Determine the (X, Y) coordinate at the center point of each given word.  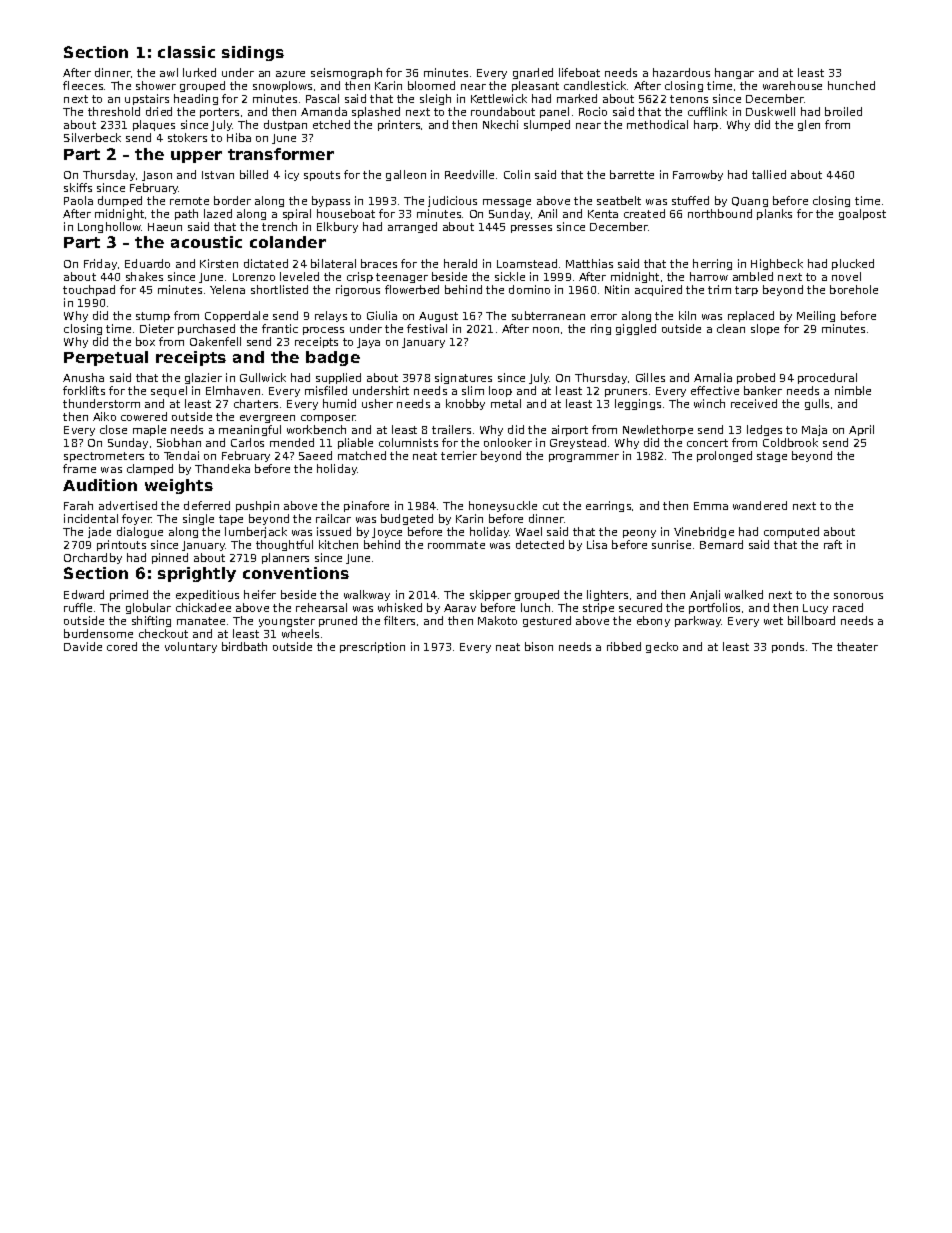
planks (774, 214)
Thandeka (222, 468)
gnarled (533, 73)
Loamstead (527, 263)
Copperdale (236, 316)
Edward (84, 594)
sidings (253, 53)
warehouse (792, 85)
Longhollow (109, 227)
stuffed (690, 200)
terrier (459, 455)
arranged (412, 227)
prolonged (724, 456)
